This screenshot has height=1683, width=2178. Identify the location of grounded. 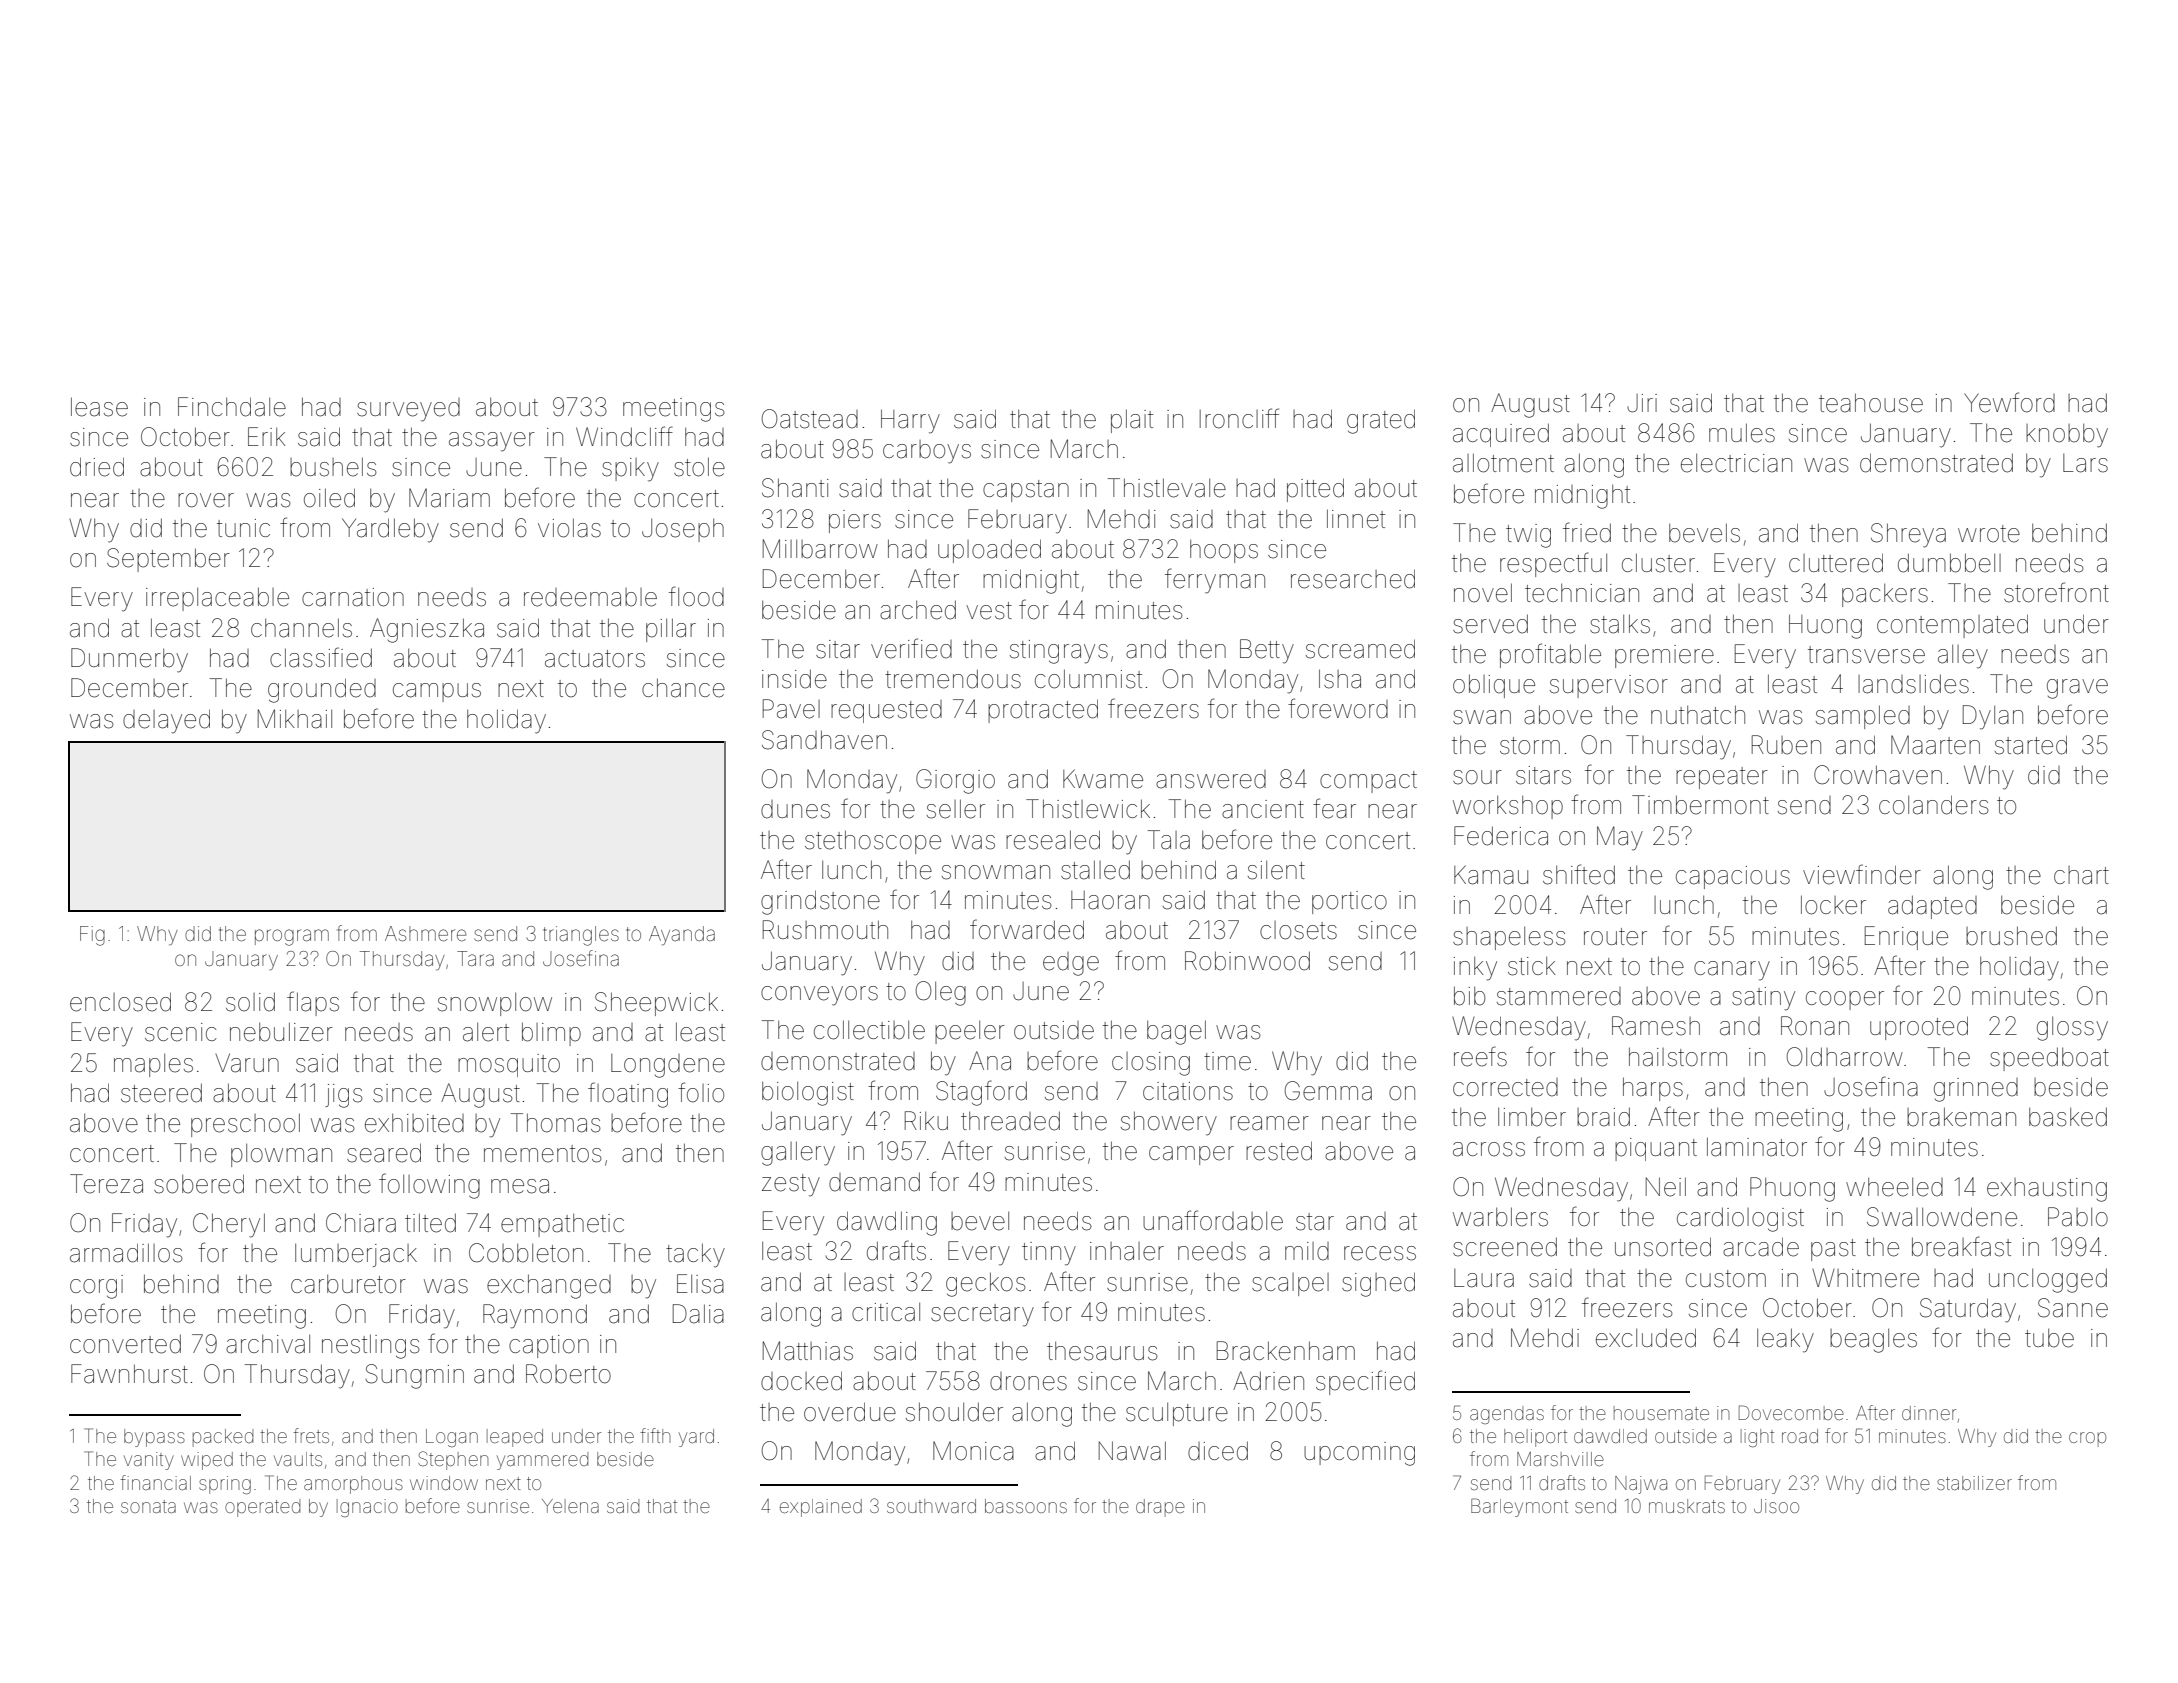
(322, 690).
